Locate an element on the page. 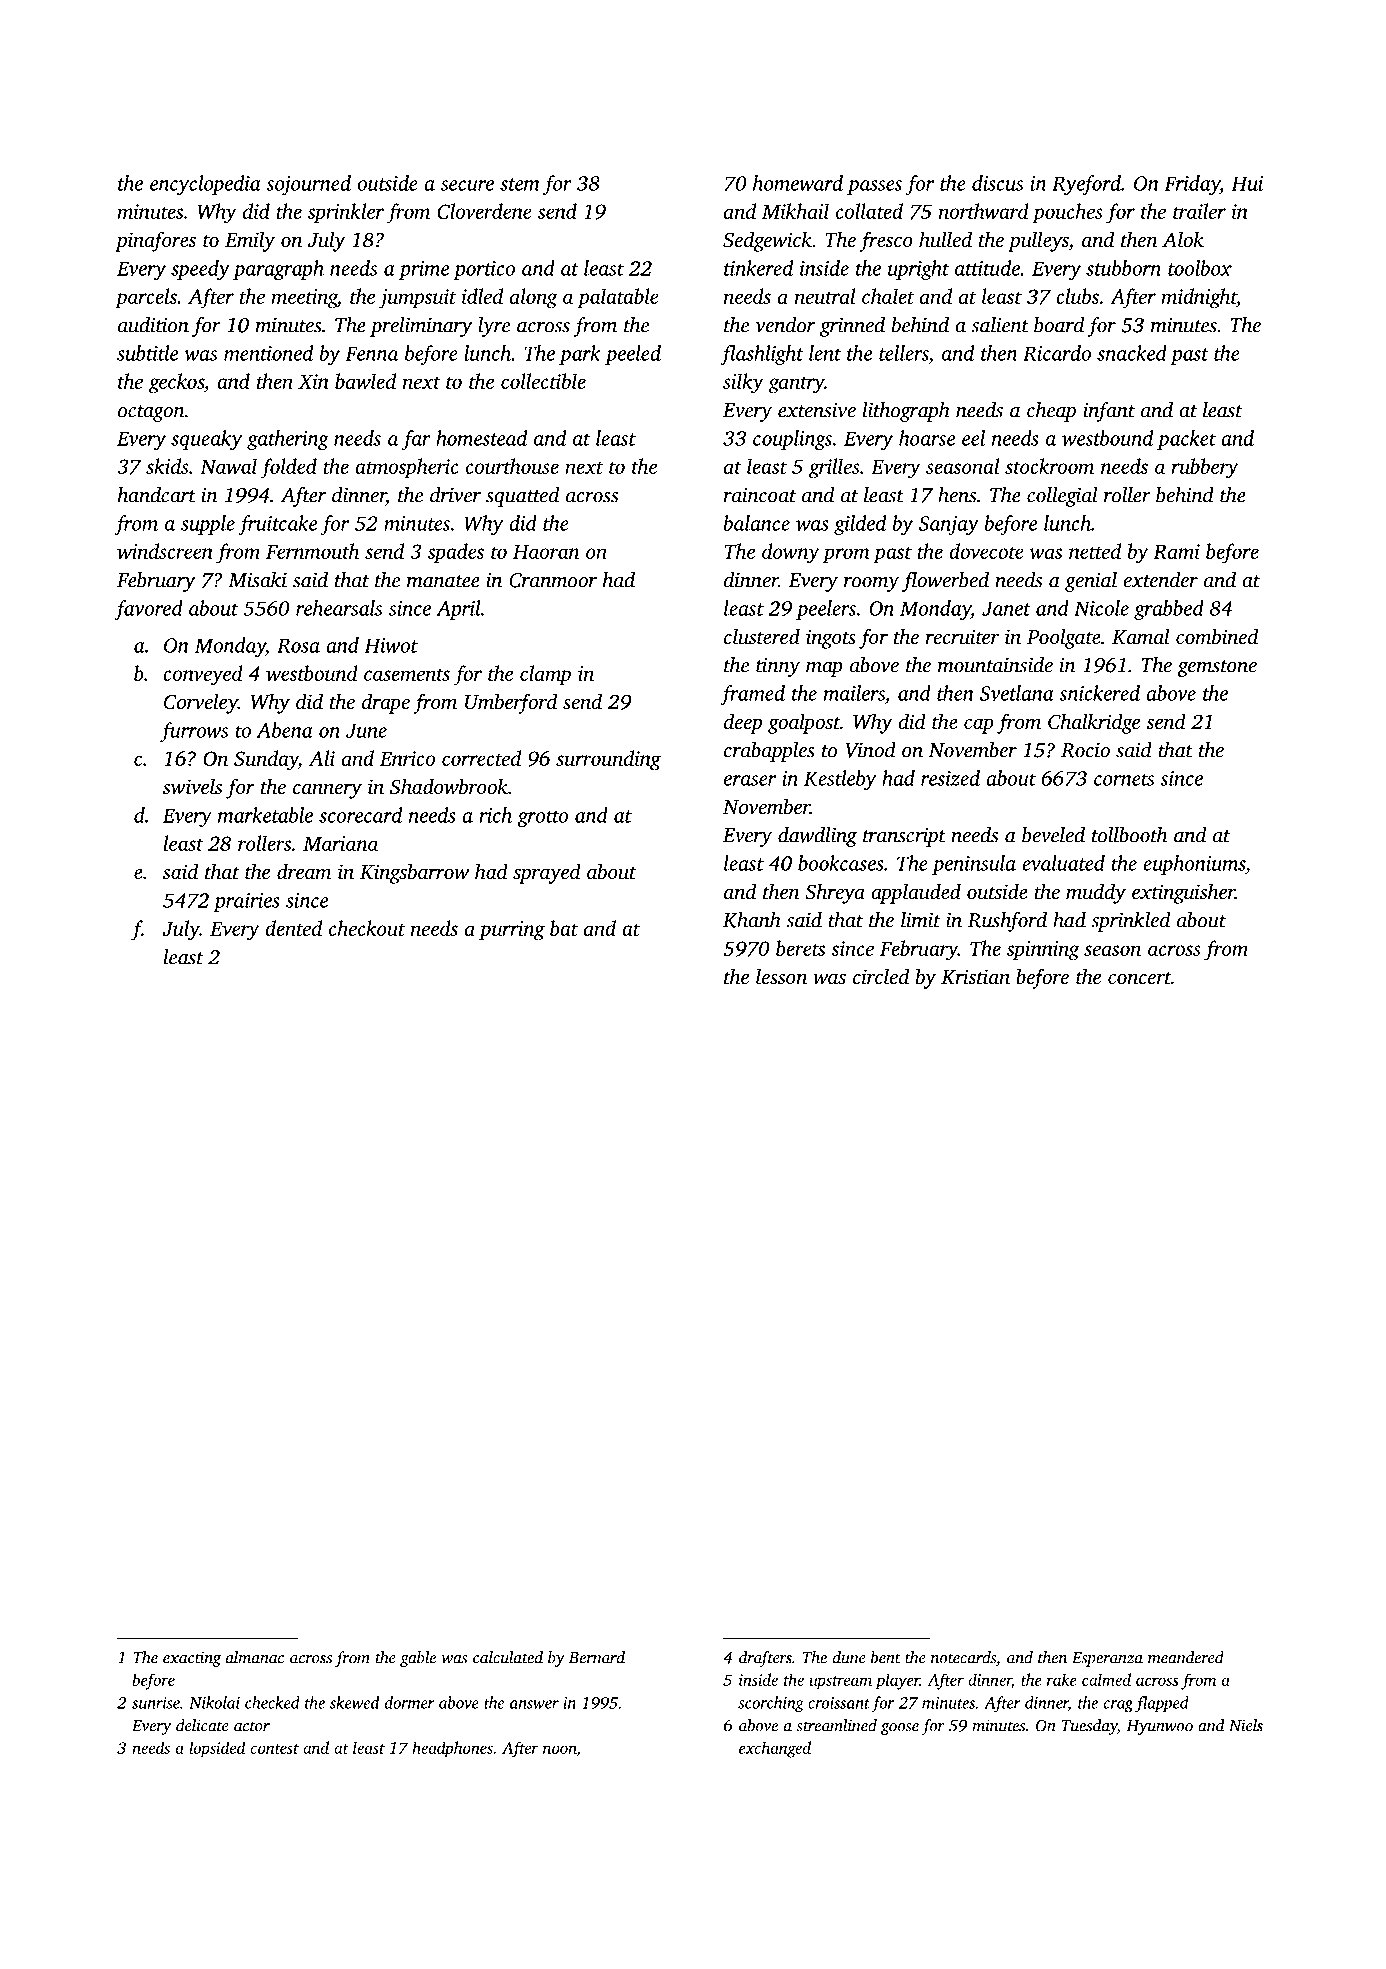 Image resolution: width=1386 pixels, height=1969 pixels. encyclopedia is located at coordinates (205, 185).
